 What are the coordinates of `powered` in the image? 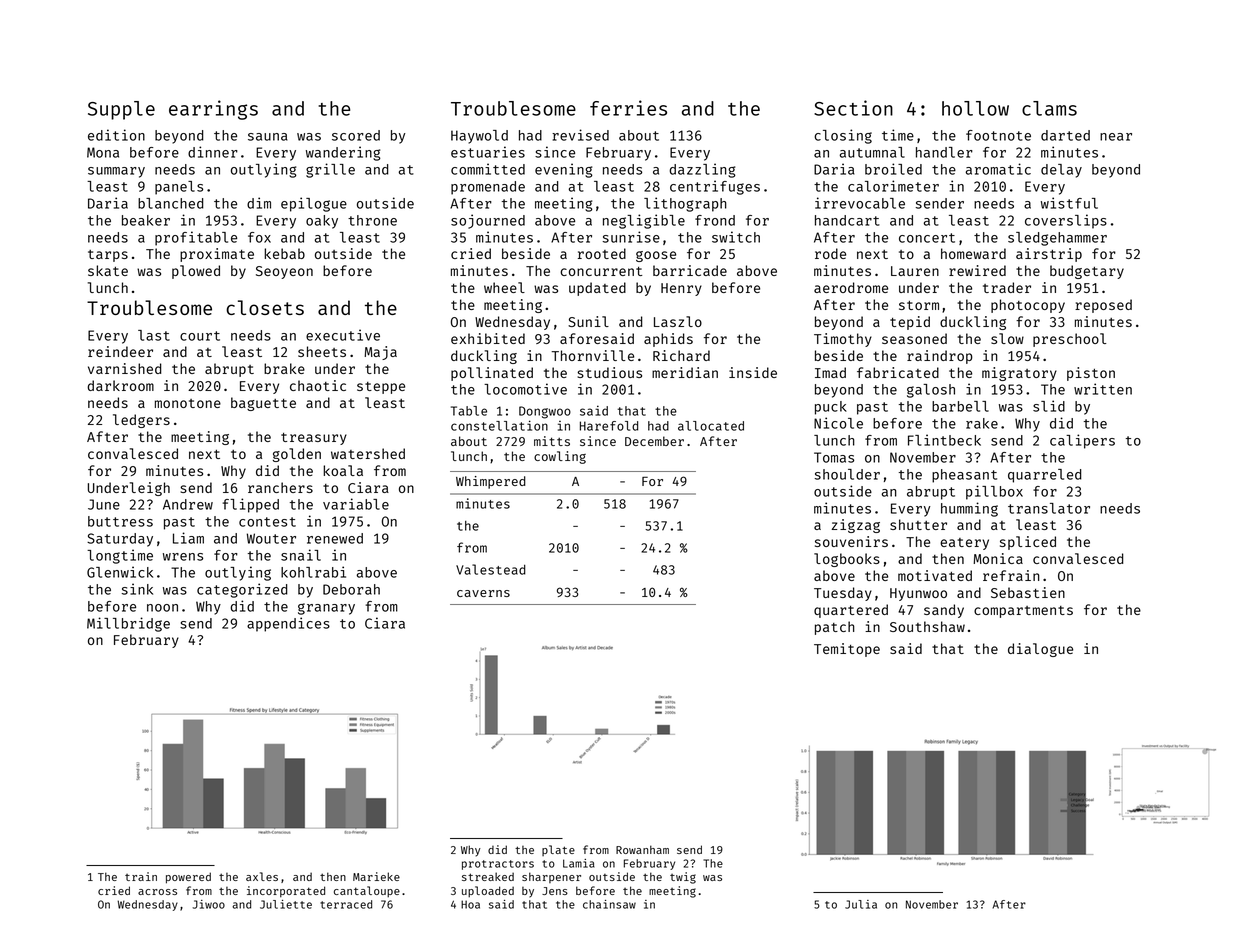 It's located at (188, 878).
